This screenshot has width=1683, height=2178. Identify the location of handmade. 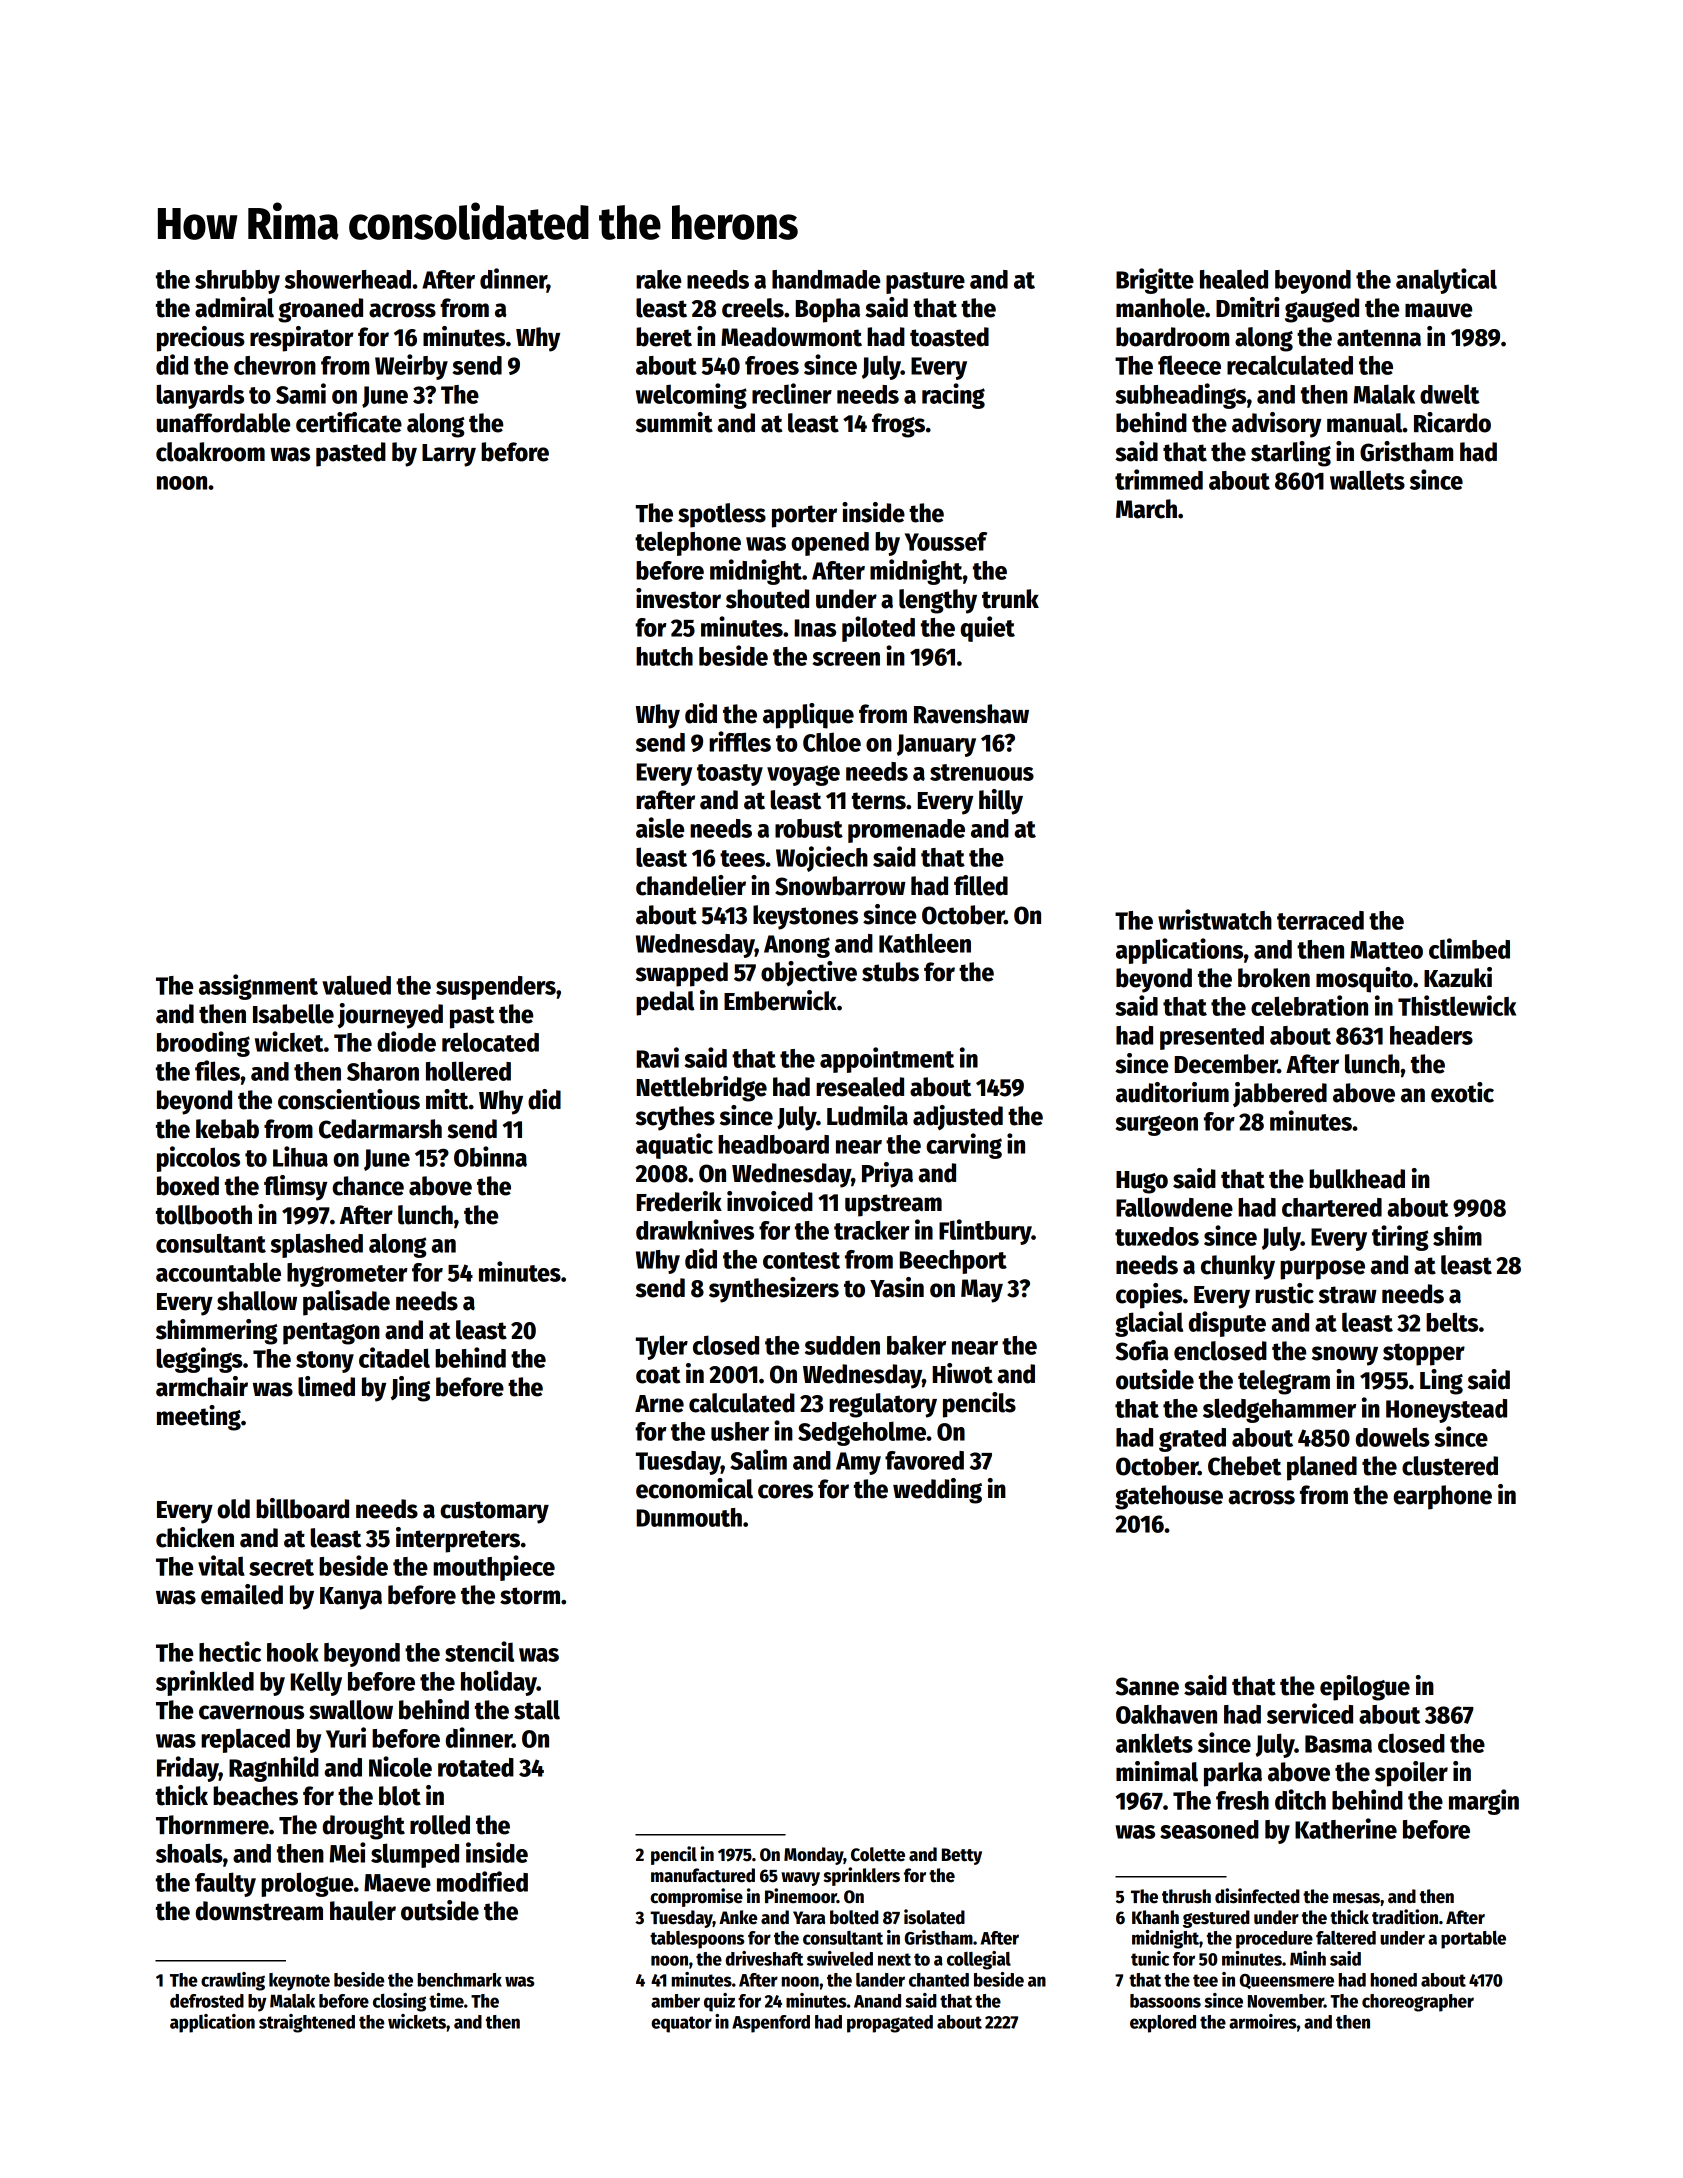
(826, 279).
